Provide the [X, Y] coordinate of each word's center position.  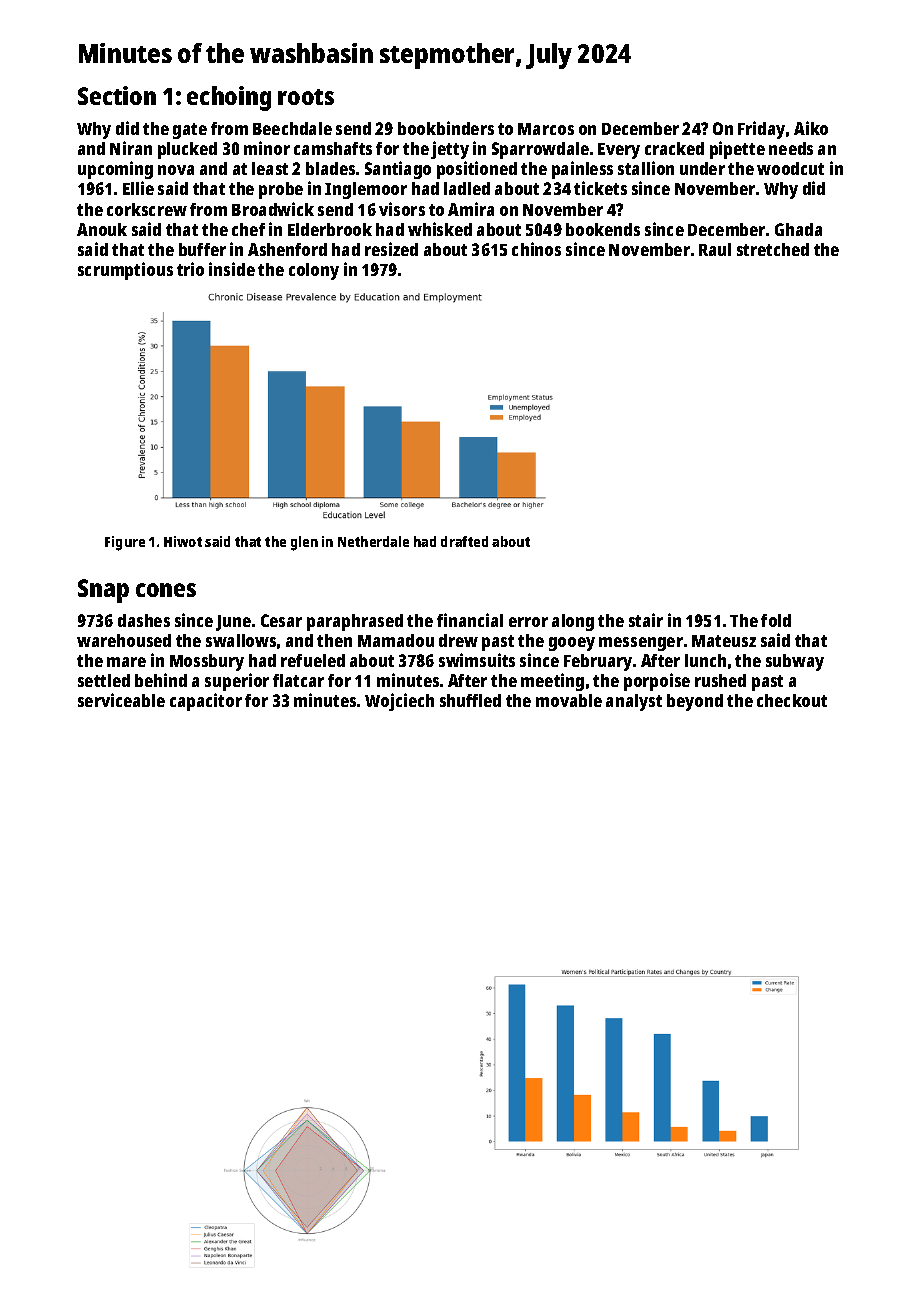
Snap [103, 591]
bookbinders [446, 128]
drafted [464, 541]
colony [314, 271]
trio [190, 269]
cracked [674, 148]
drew [458, 640]
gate [190, 131]
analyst [634, 702]
